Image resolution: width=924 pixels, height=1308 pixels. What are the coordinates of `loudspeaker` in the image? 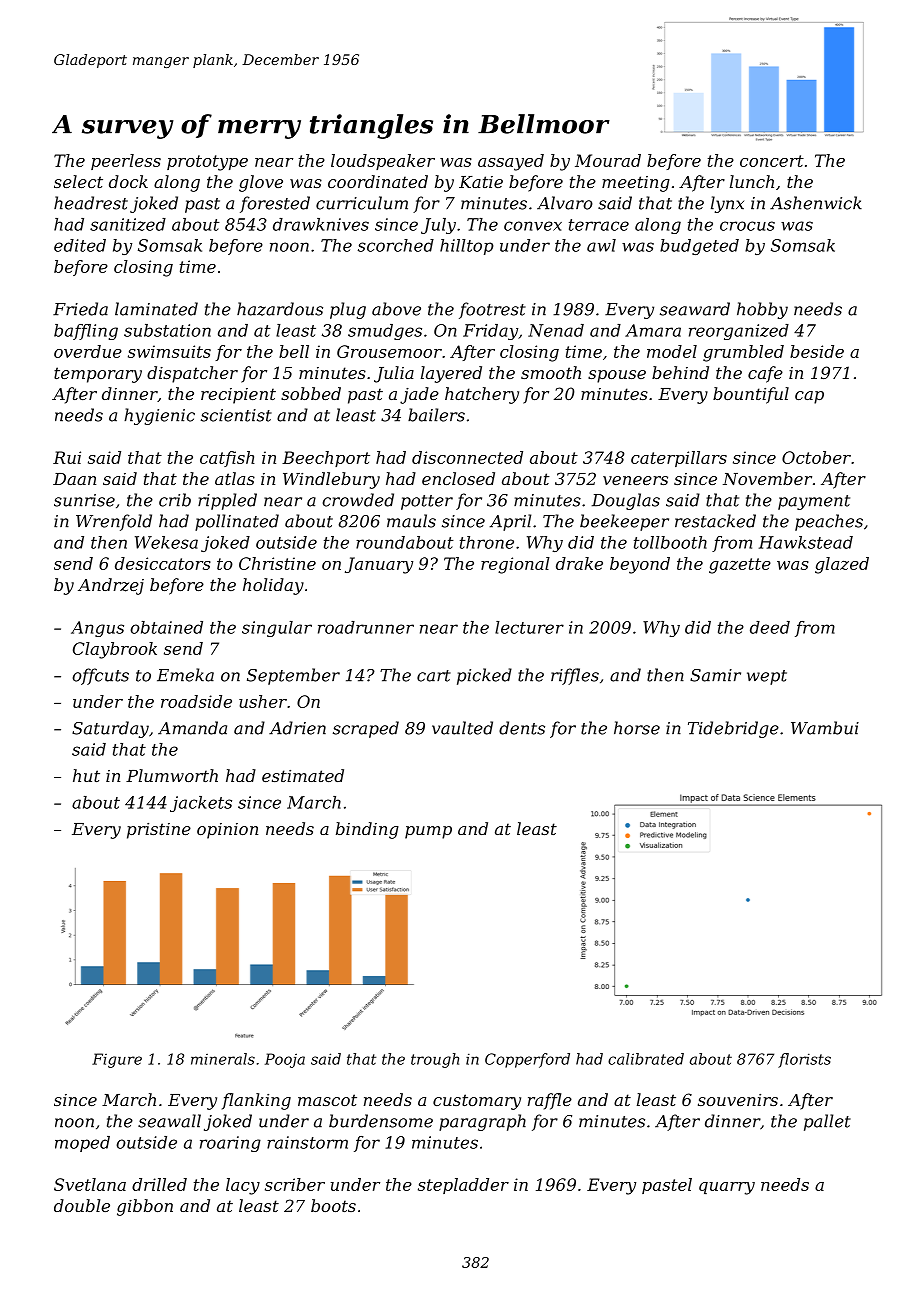 It's located at (383, 162).
